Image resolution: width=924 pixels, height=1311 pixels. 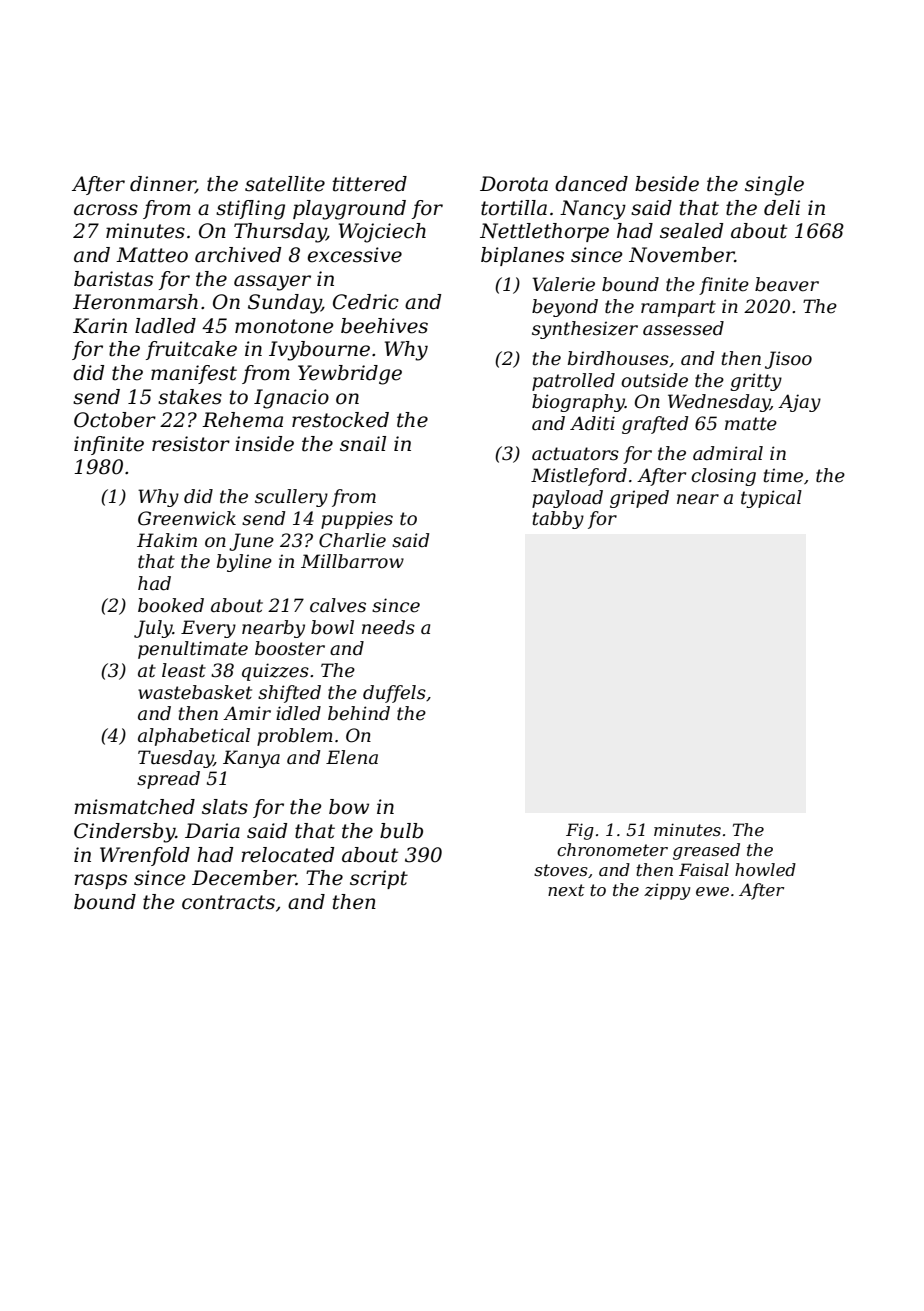 I want to click on single, so click(x=774, y=186).
